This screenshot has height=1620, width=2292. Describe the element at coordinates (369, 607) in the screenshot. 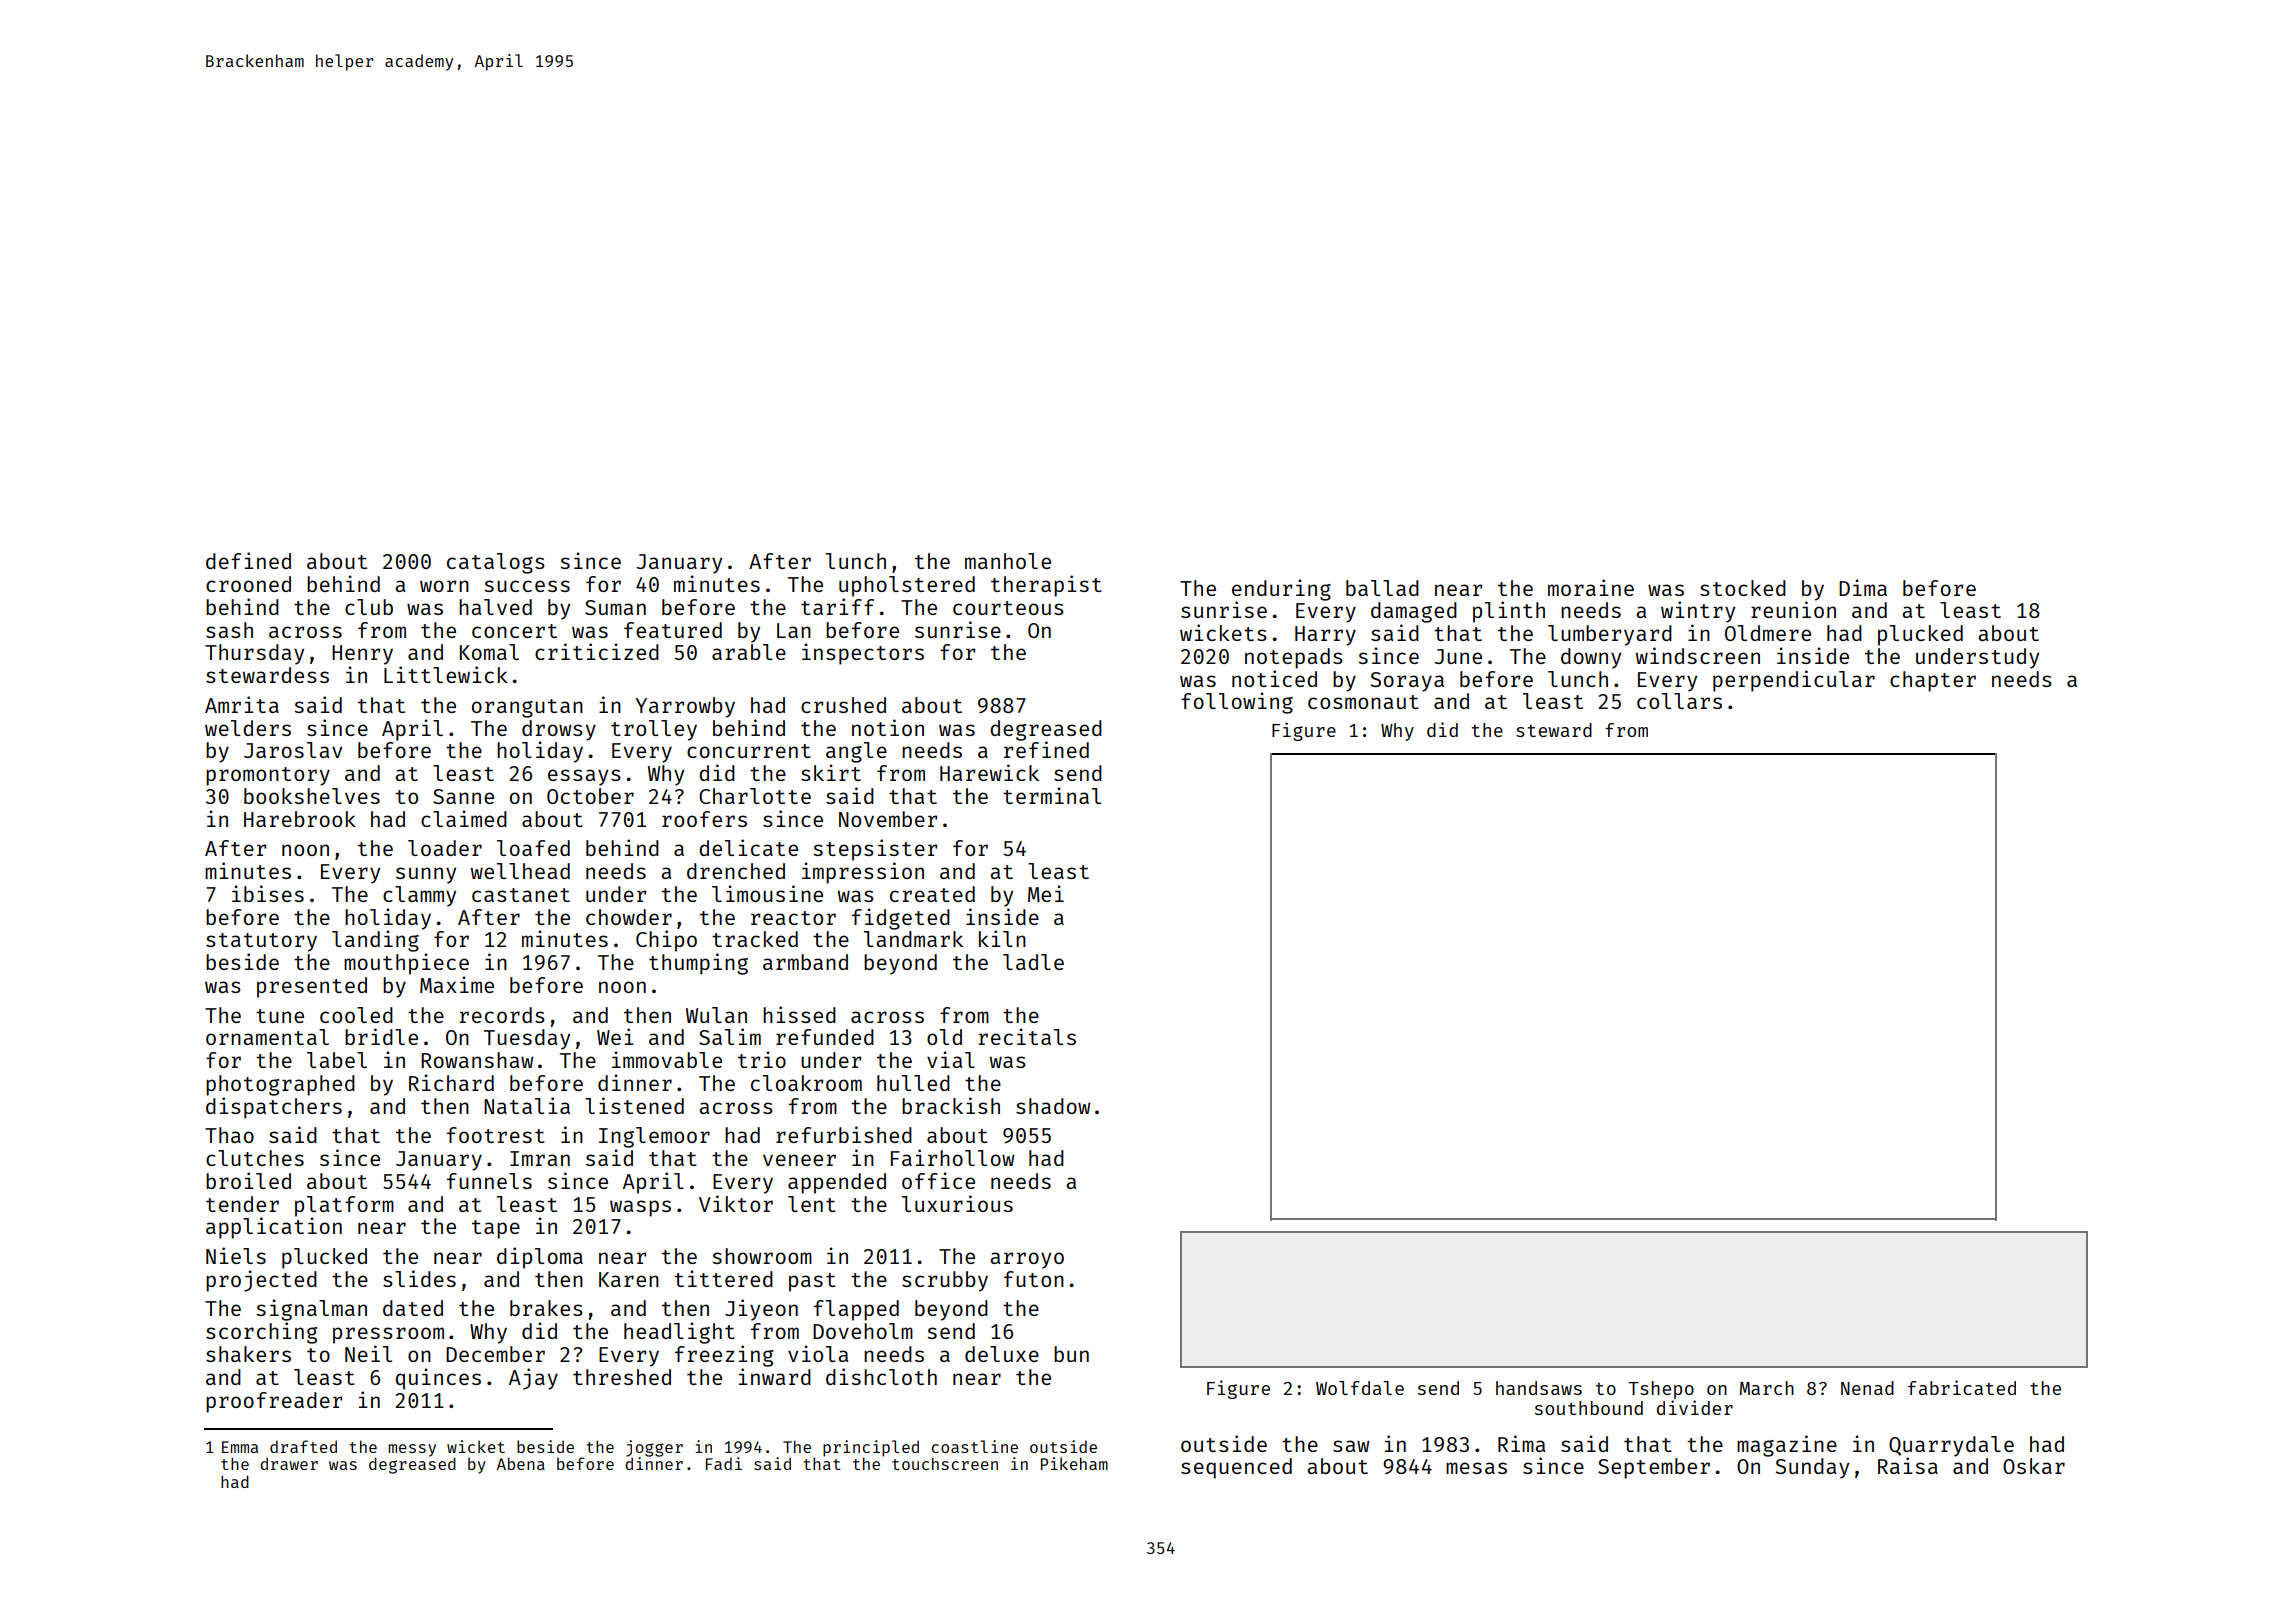

I see `club` at that location.
